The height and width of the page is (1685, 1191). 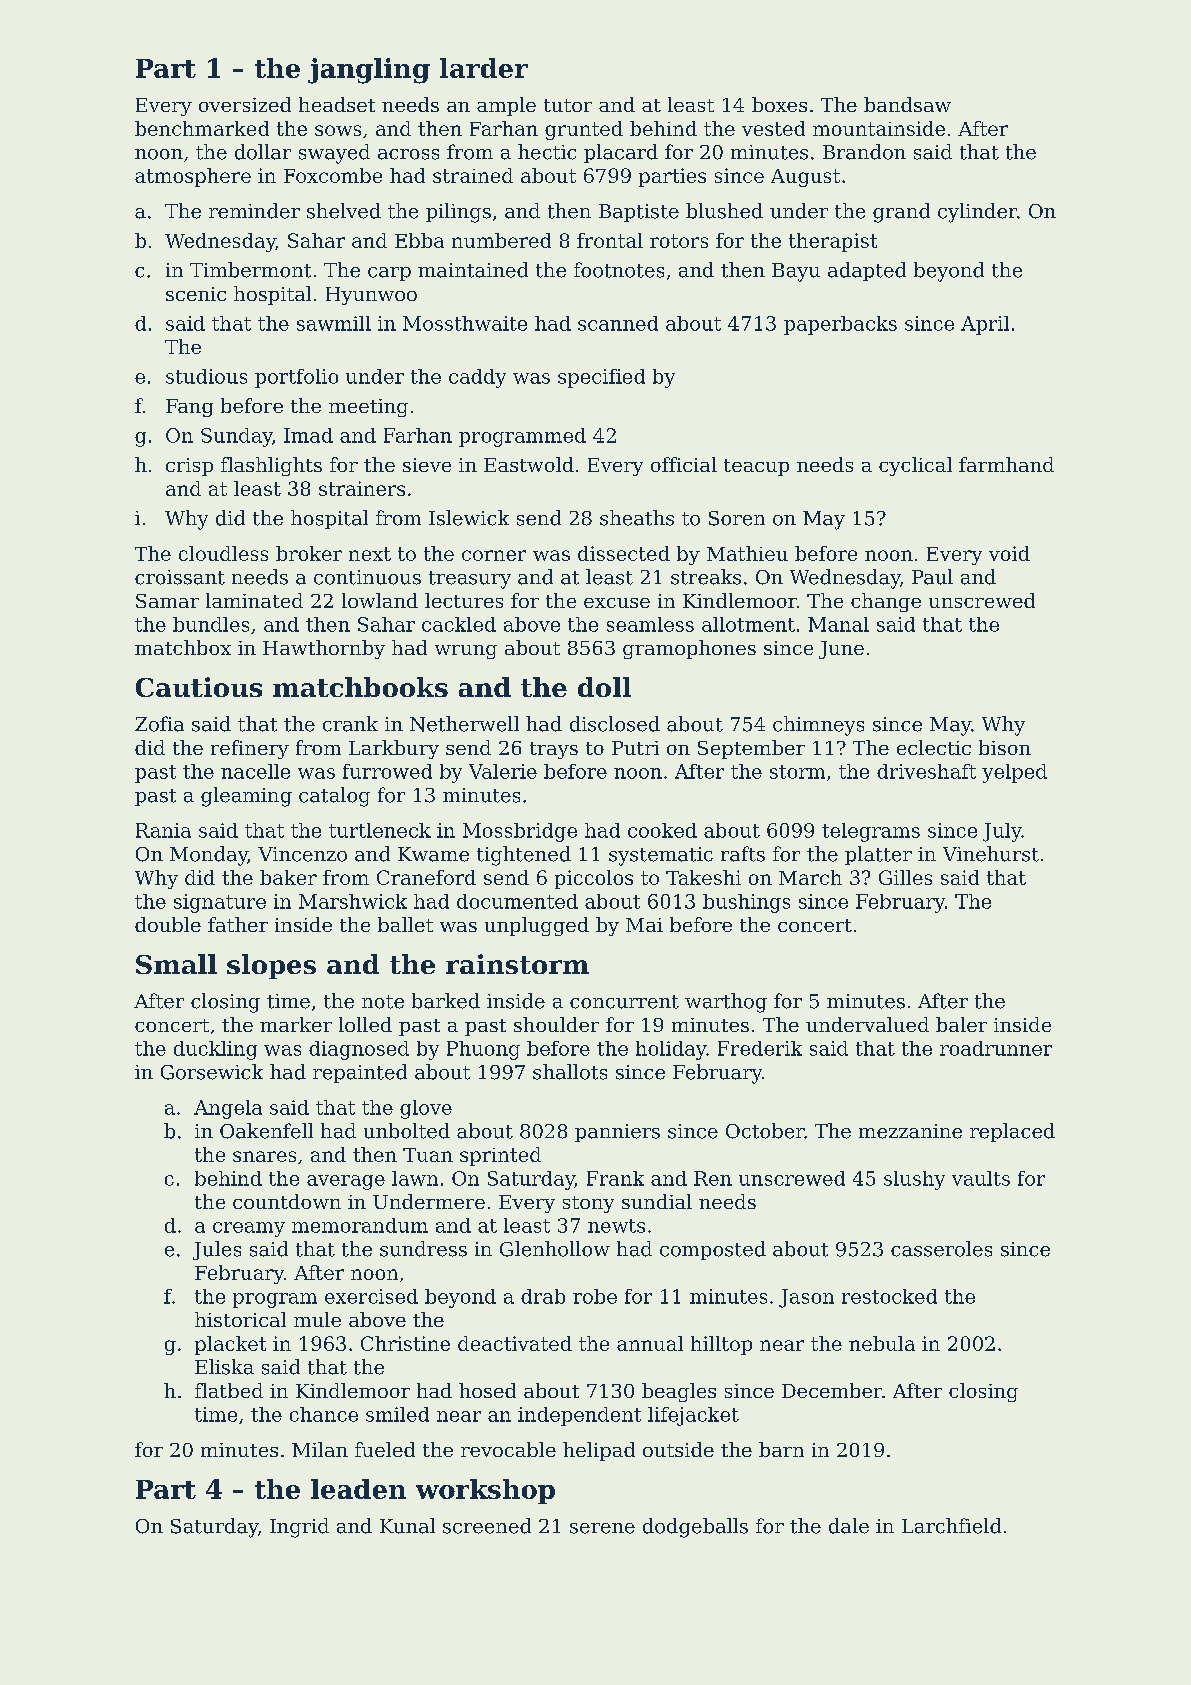 I want to click on Eastwold, so click(x=529, y=464).
